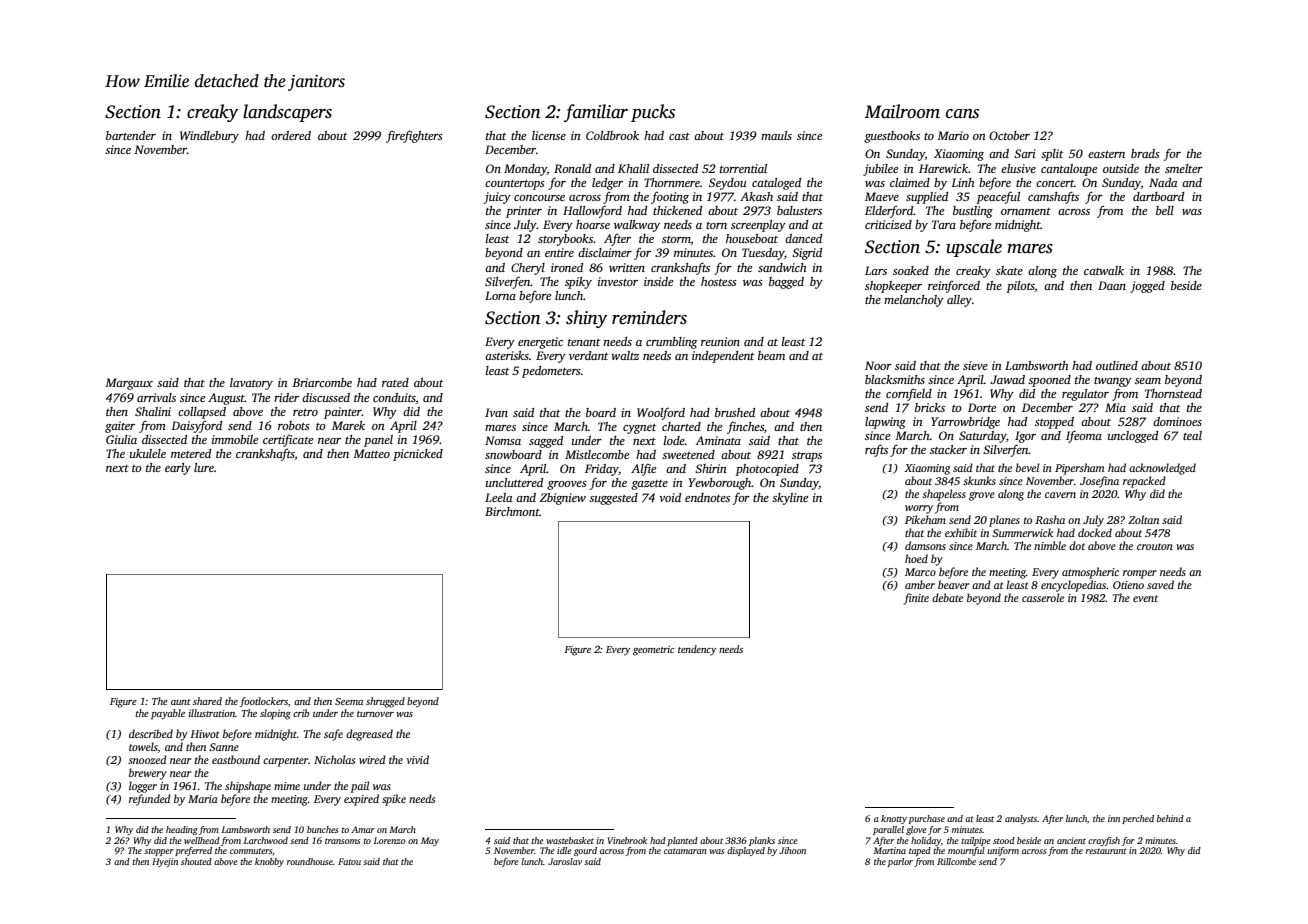 This screenshot has height=924, width=1308. Describe the element at coordinates (1170, 818) in the screenshot. I see `behind` at that location.
